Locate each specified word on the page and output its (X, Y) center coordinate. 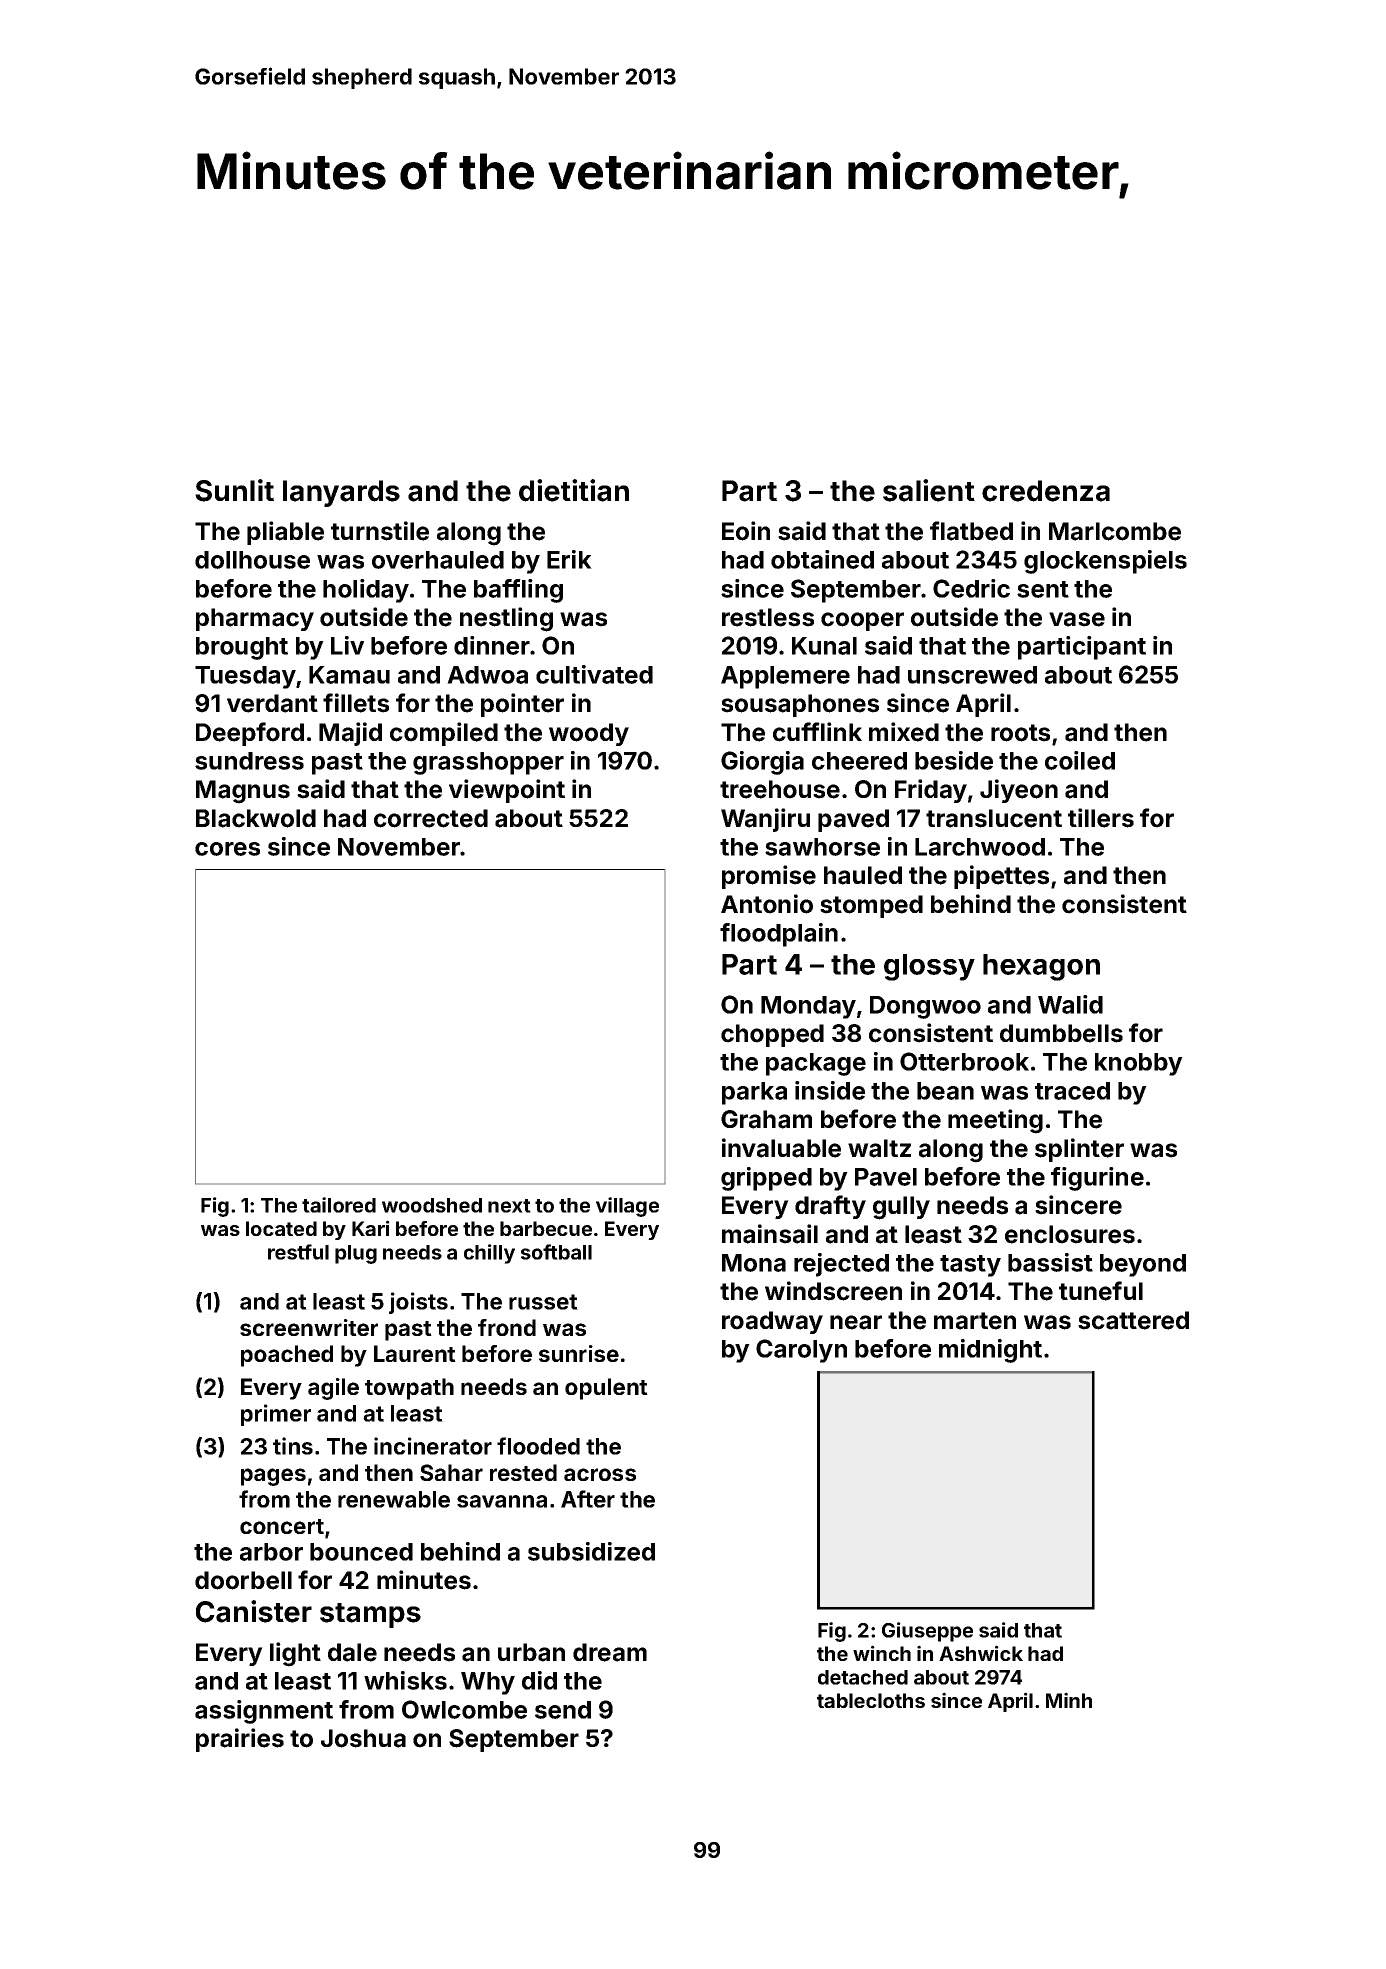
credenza (1046, 491)
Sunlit (234, 490)
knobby (1139, 1064)
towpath (409, 1389)
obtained (822, 559)
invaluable (781, 1148)
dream (610, 1652)
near (856, 1322)
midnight (990, 1351)
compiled (444, 734)
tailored (339, 1205)
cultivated (594, 674)
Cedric (971, 588)
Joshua (363, 1738)
